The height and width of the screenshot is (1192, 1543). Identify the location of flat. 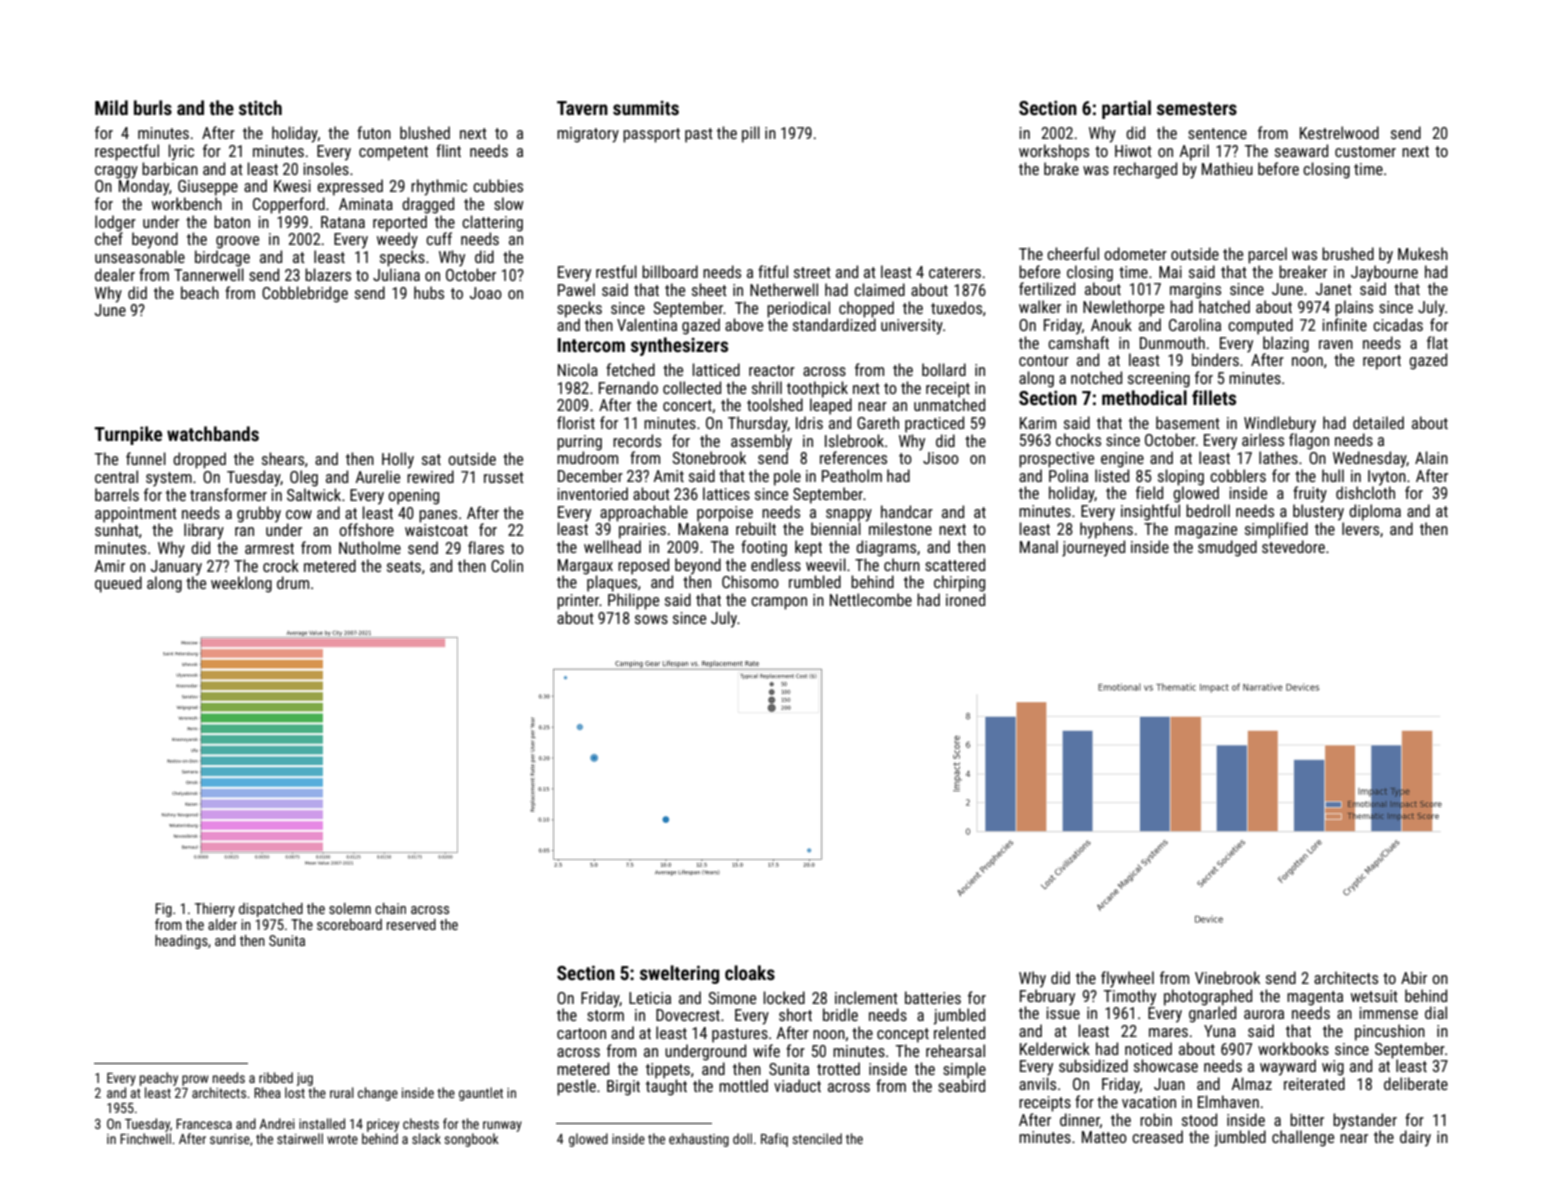
(1437, 342).
